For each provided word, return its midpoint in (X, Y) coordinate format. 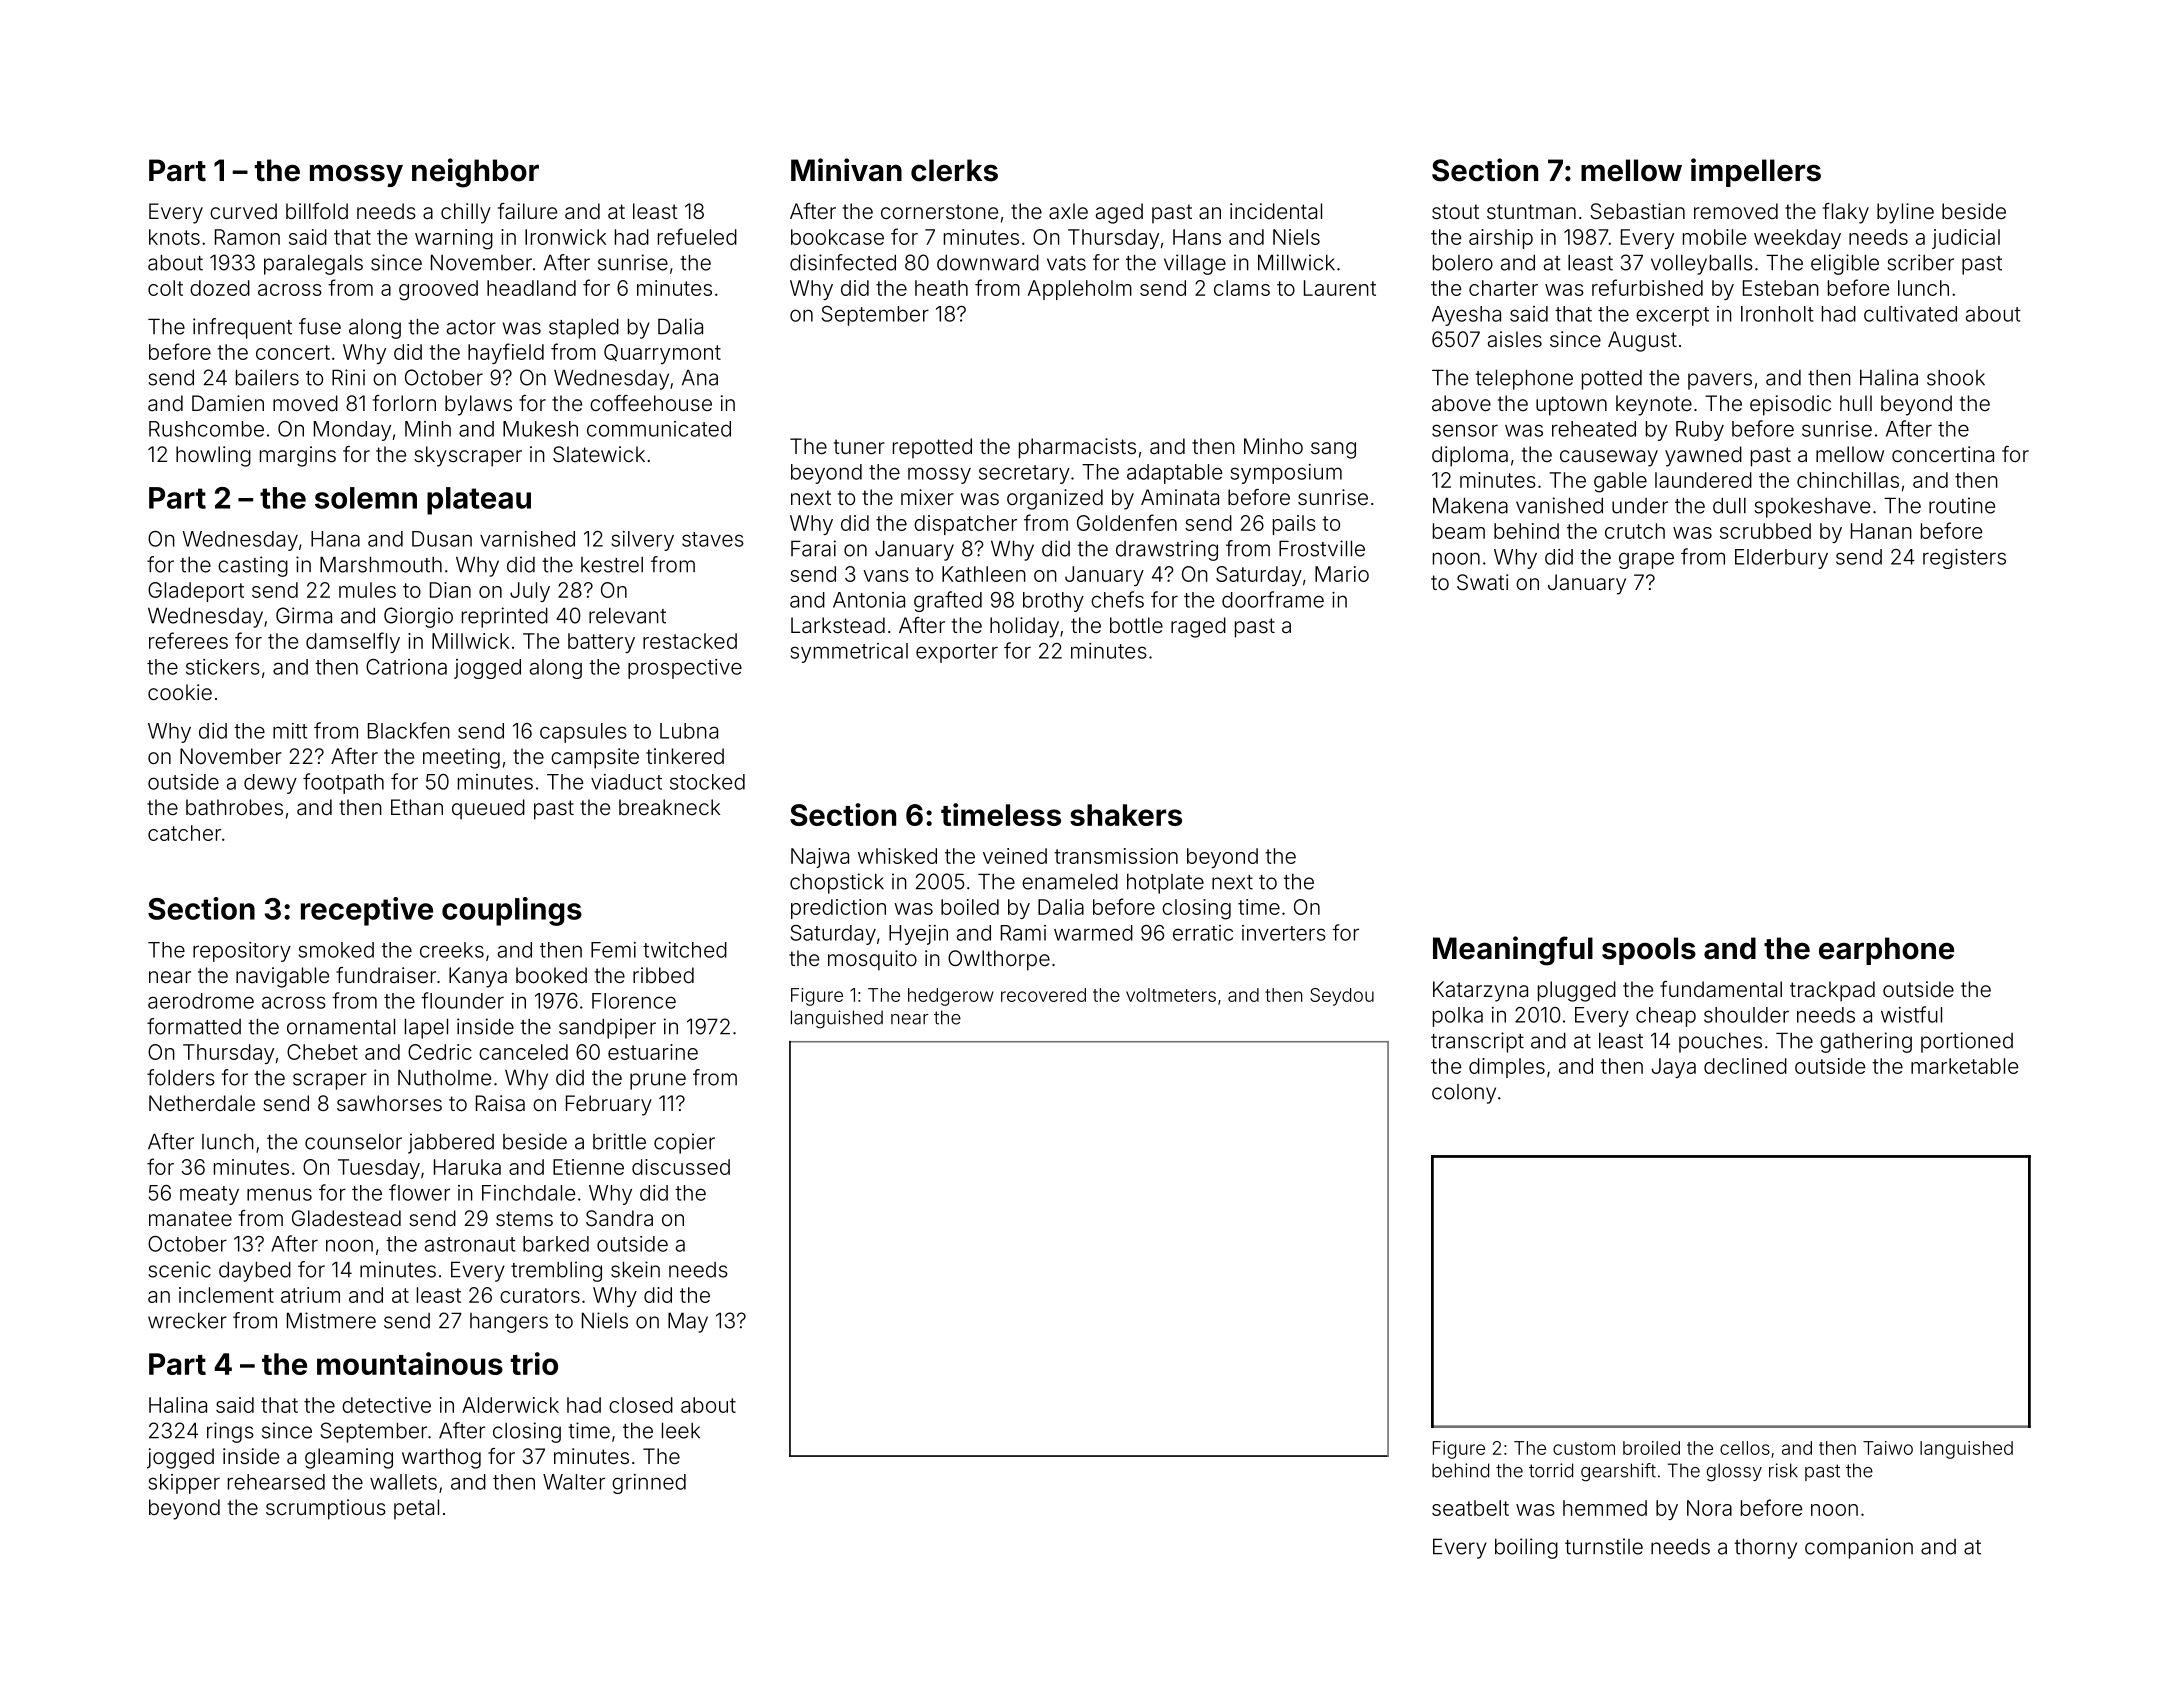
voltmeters (1171, 995)
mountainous (410, 1363)
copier (684, 1143)
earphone (1886, 951)
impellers (1756, 172)
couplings (512, 911)
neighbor (475, 173)
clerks (954, 170)
